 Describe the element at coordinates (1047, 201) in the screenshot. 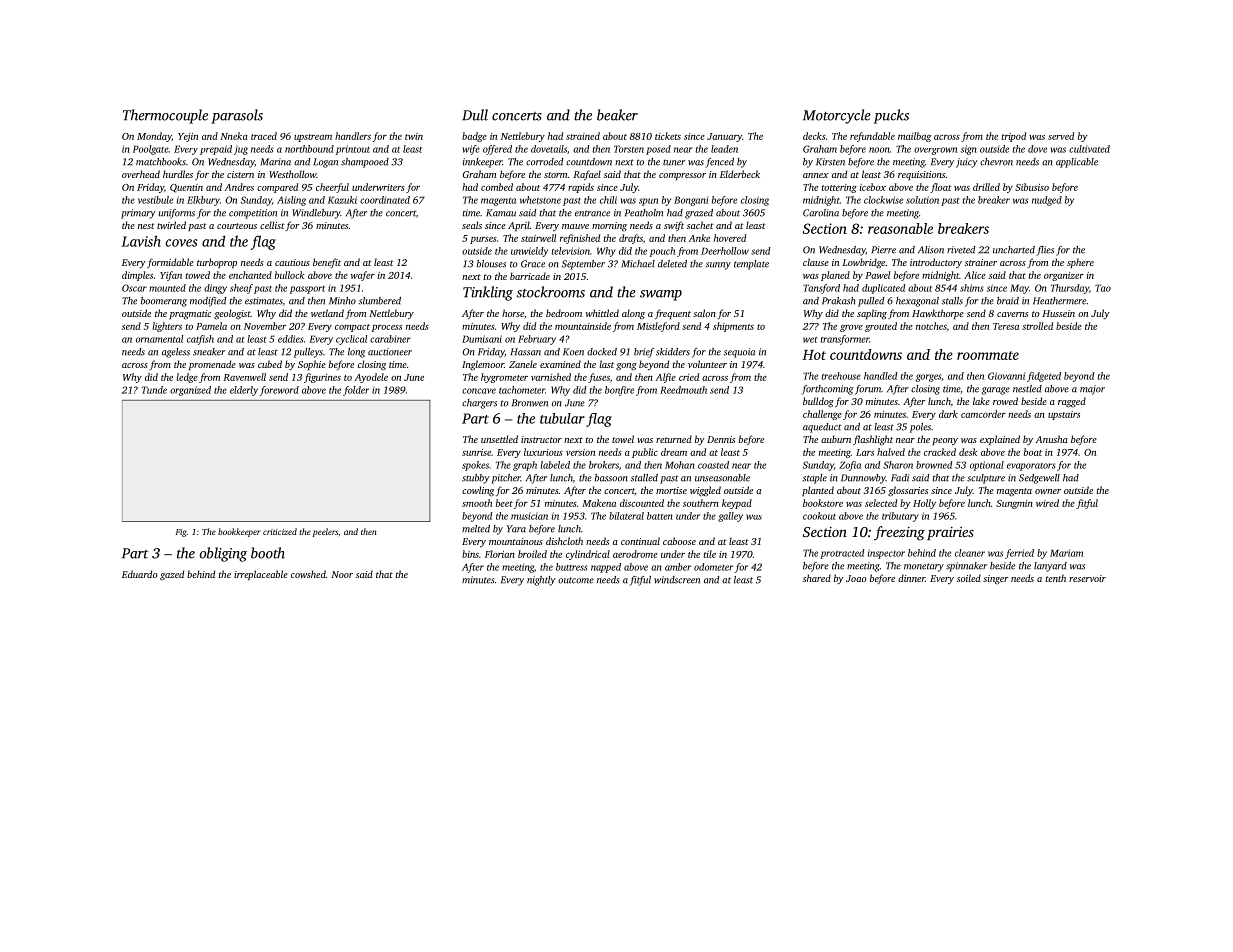

I see `nudged` at that location.
